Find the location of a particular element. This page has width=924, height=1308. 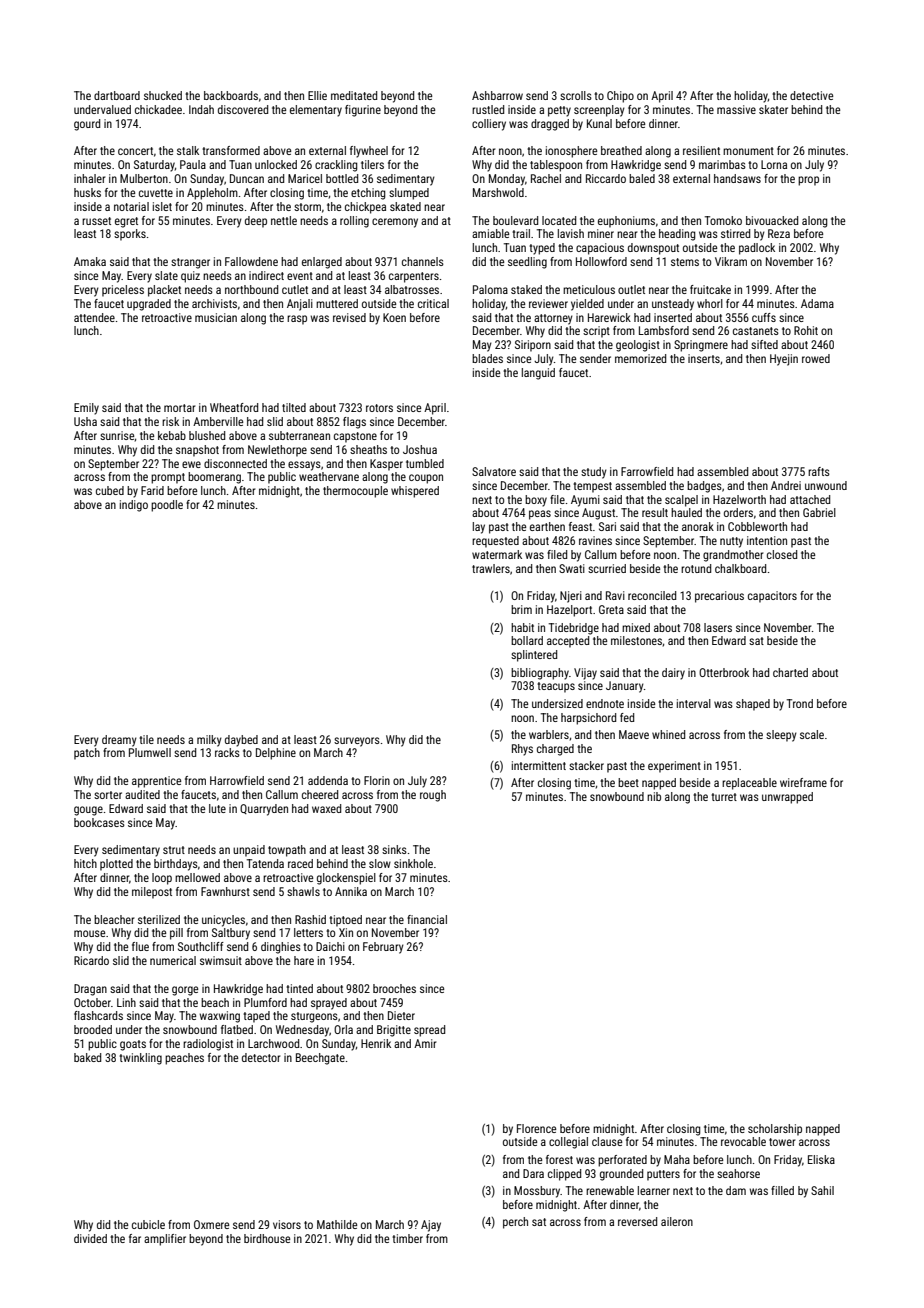

daybed is located at coordinates (241, 741).
